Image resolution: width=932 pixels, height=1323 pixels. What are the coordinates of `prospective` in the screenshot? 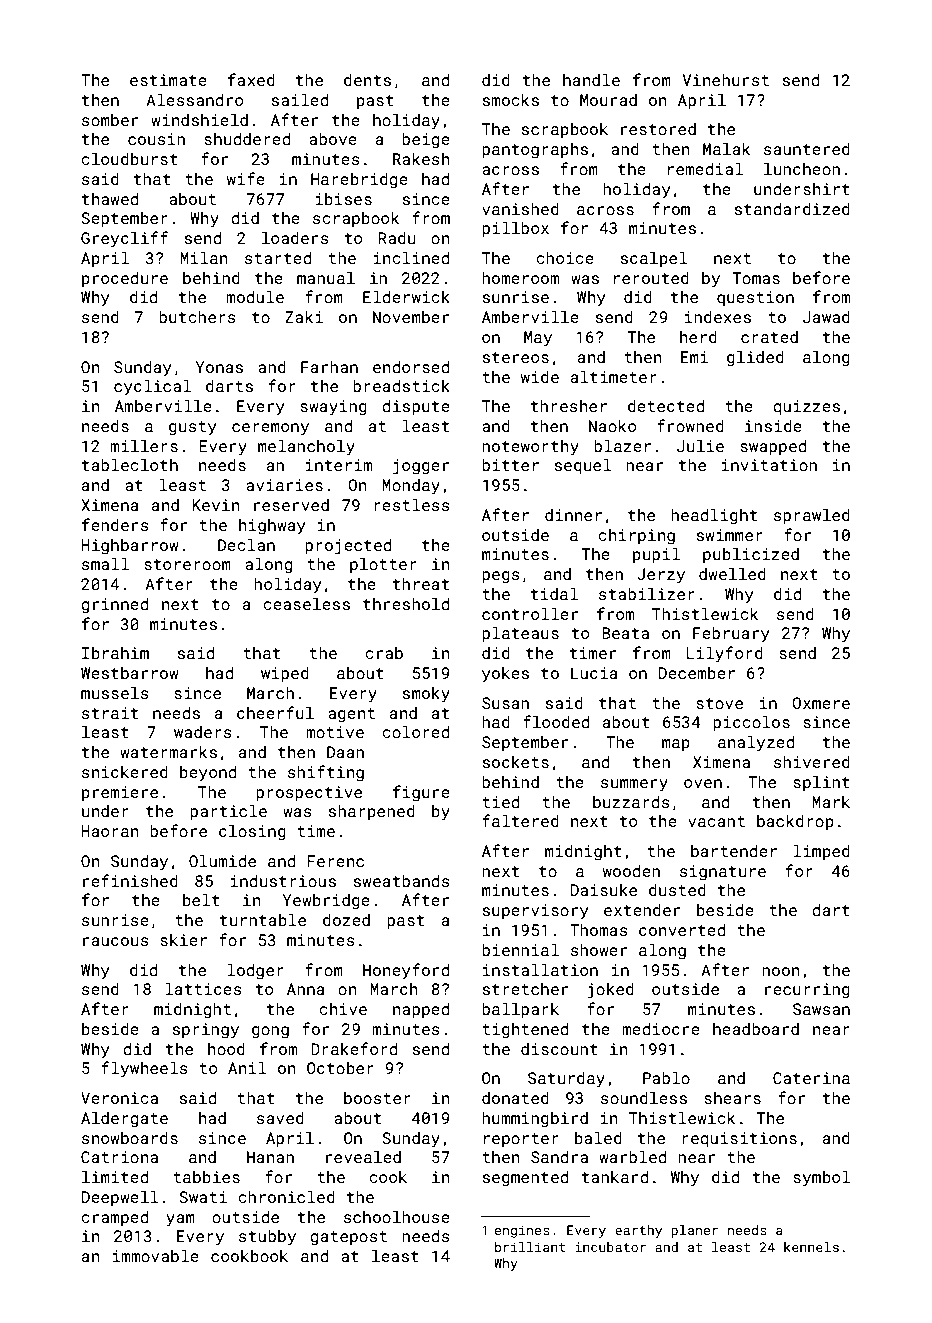 It's located at (309, 794).
